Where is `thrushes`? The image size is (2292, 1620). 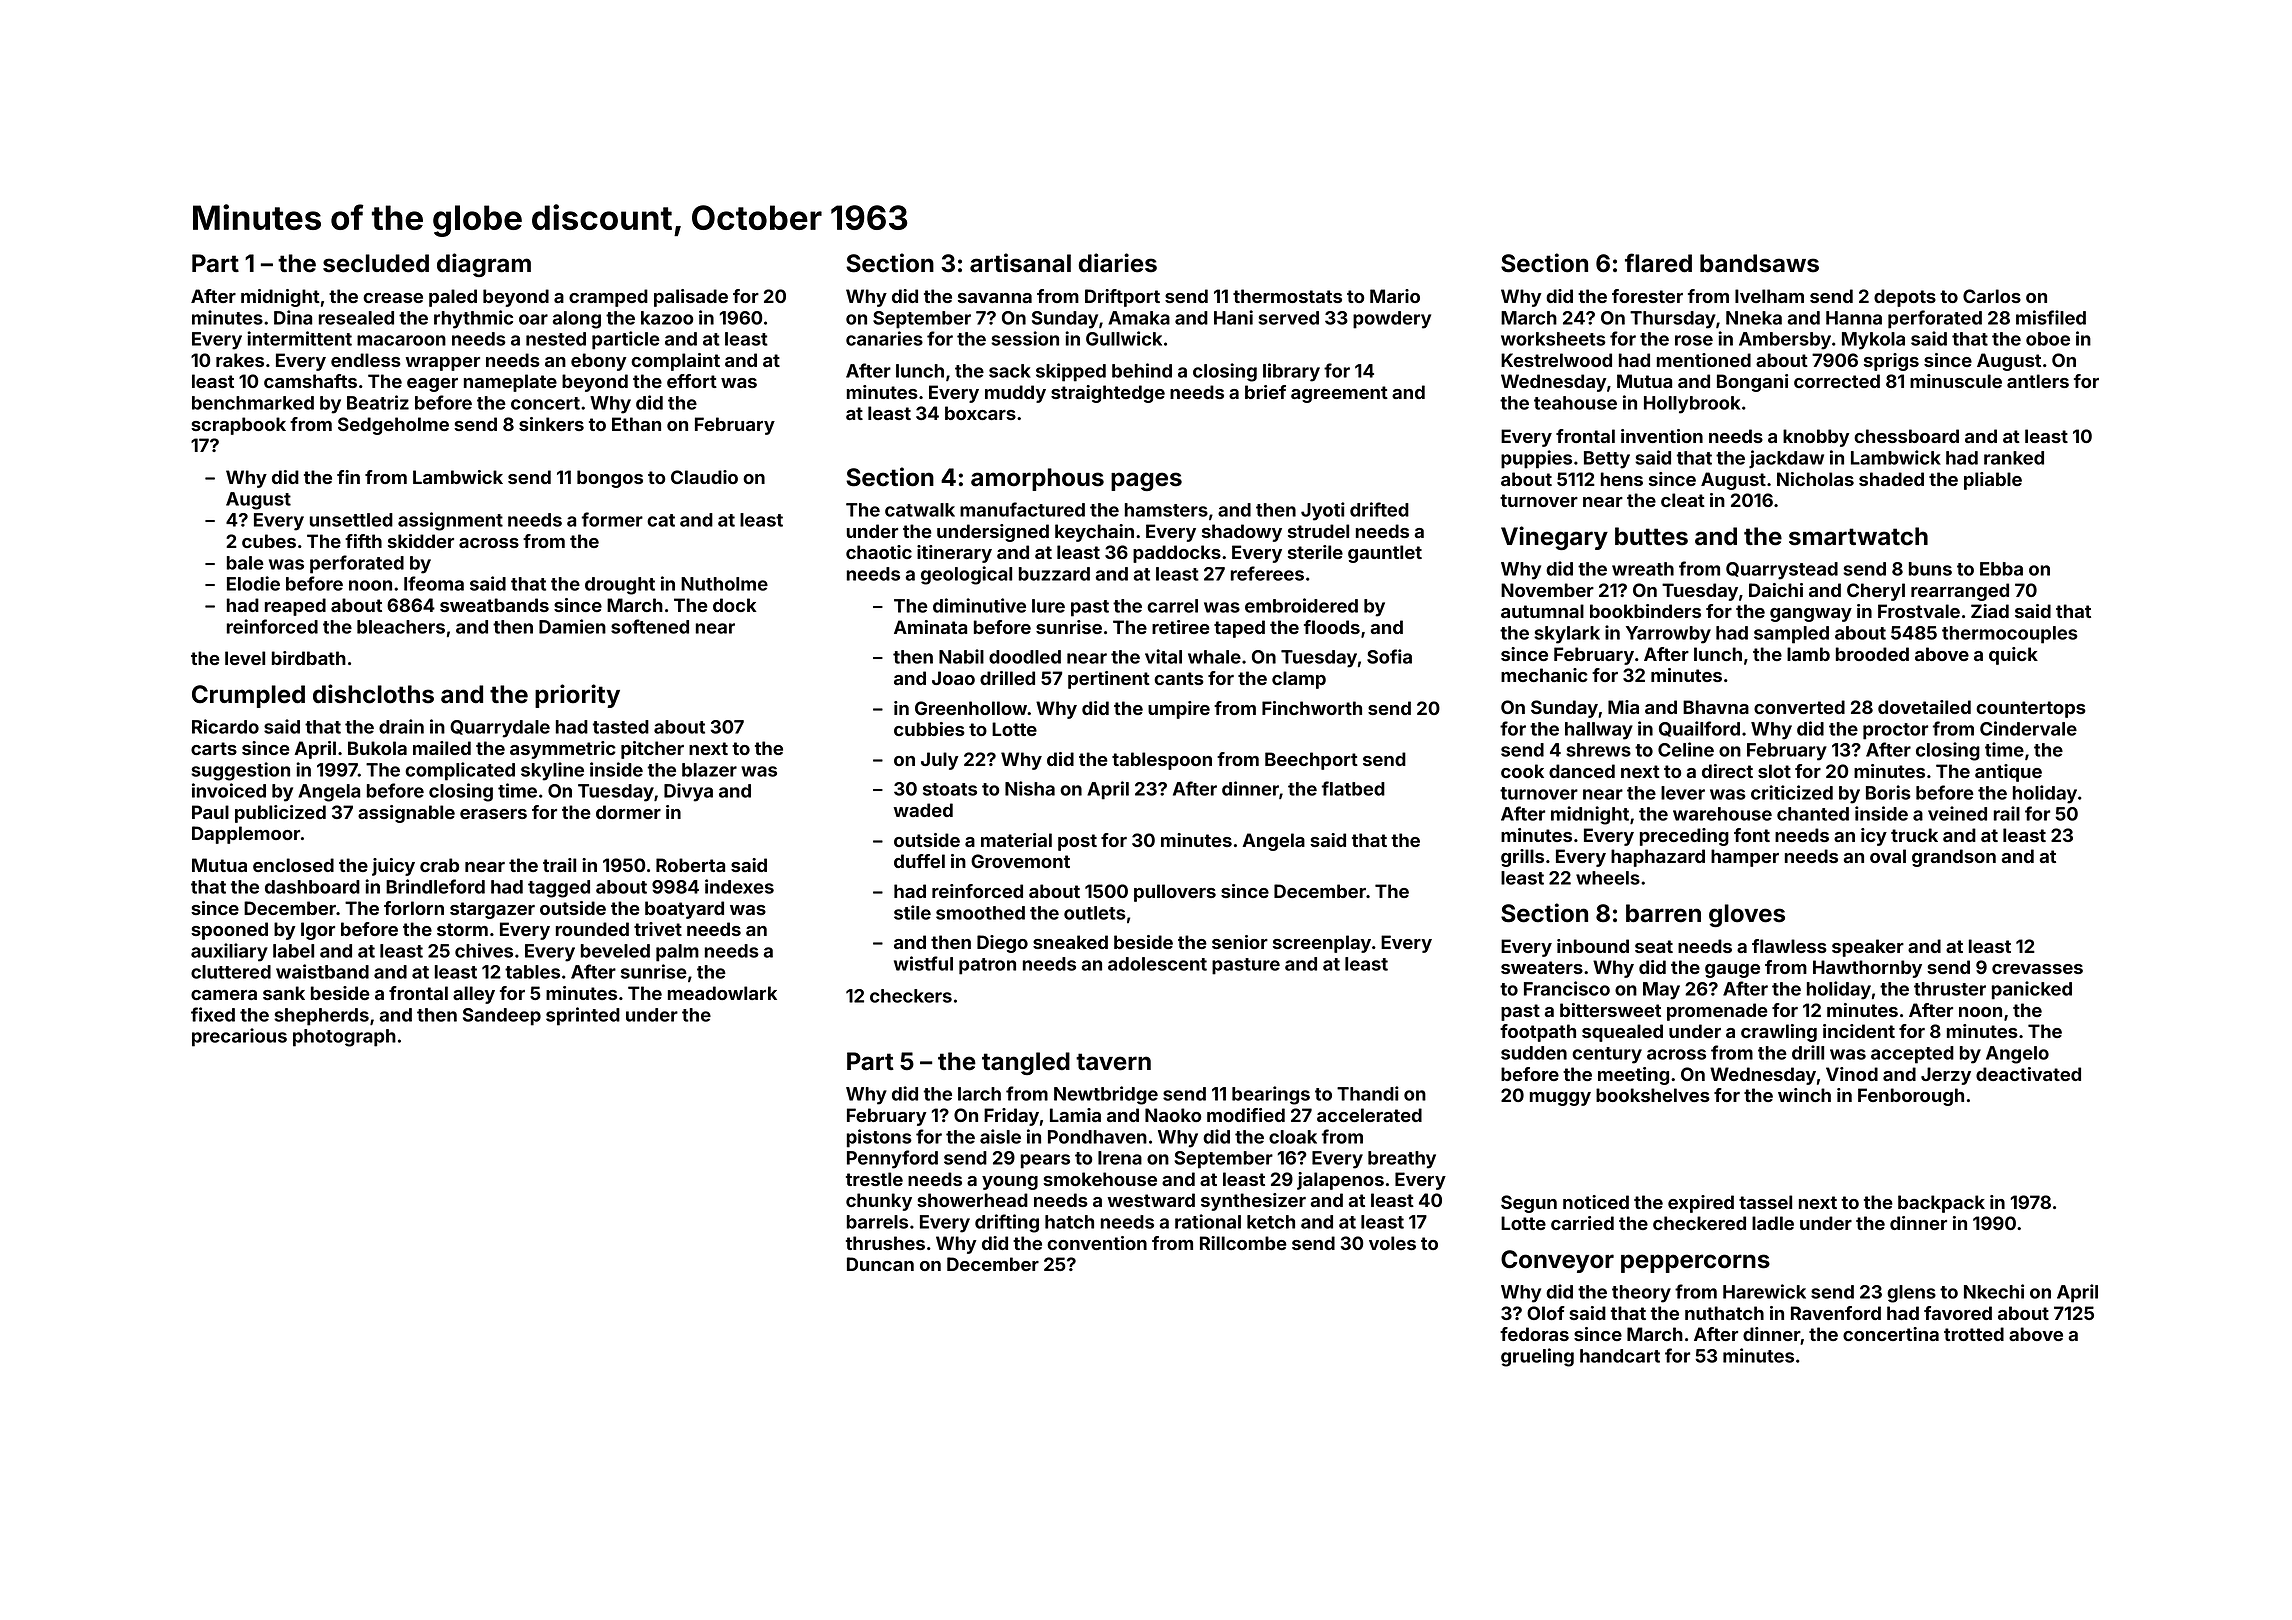 thrushes is located at coordinates (885, 1243).
